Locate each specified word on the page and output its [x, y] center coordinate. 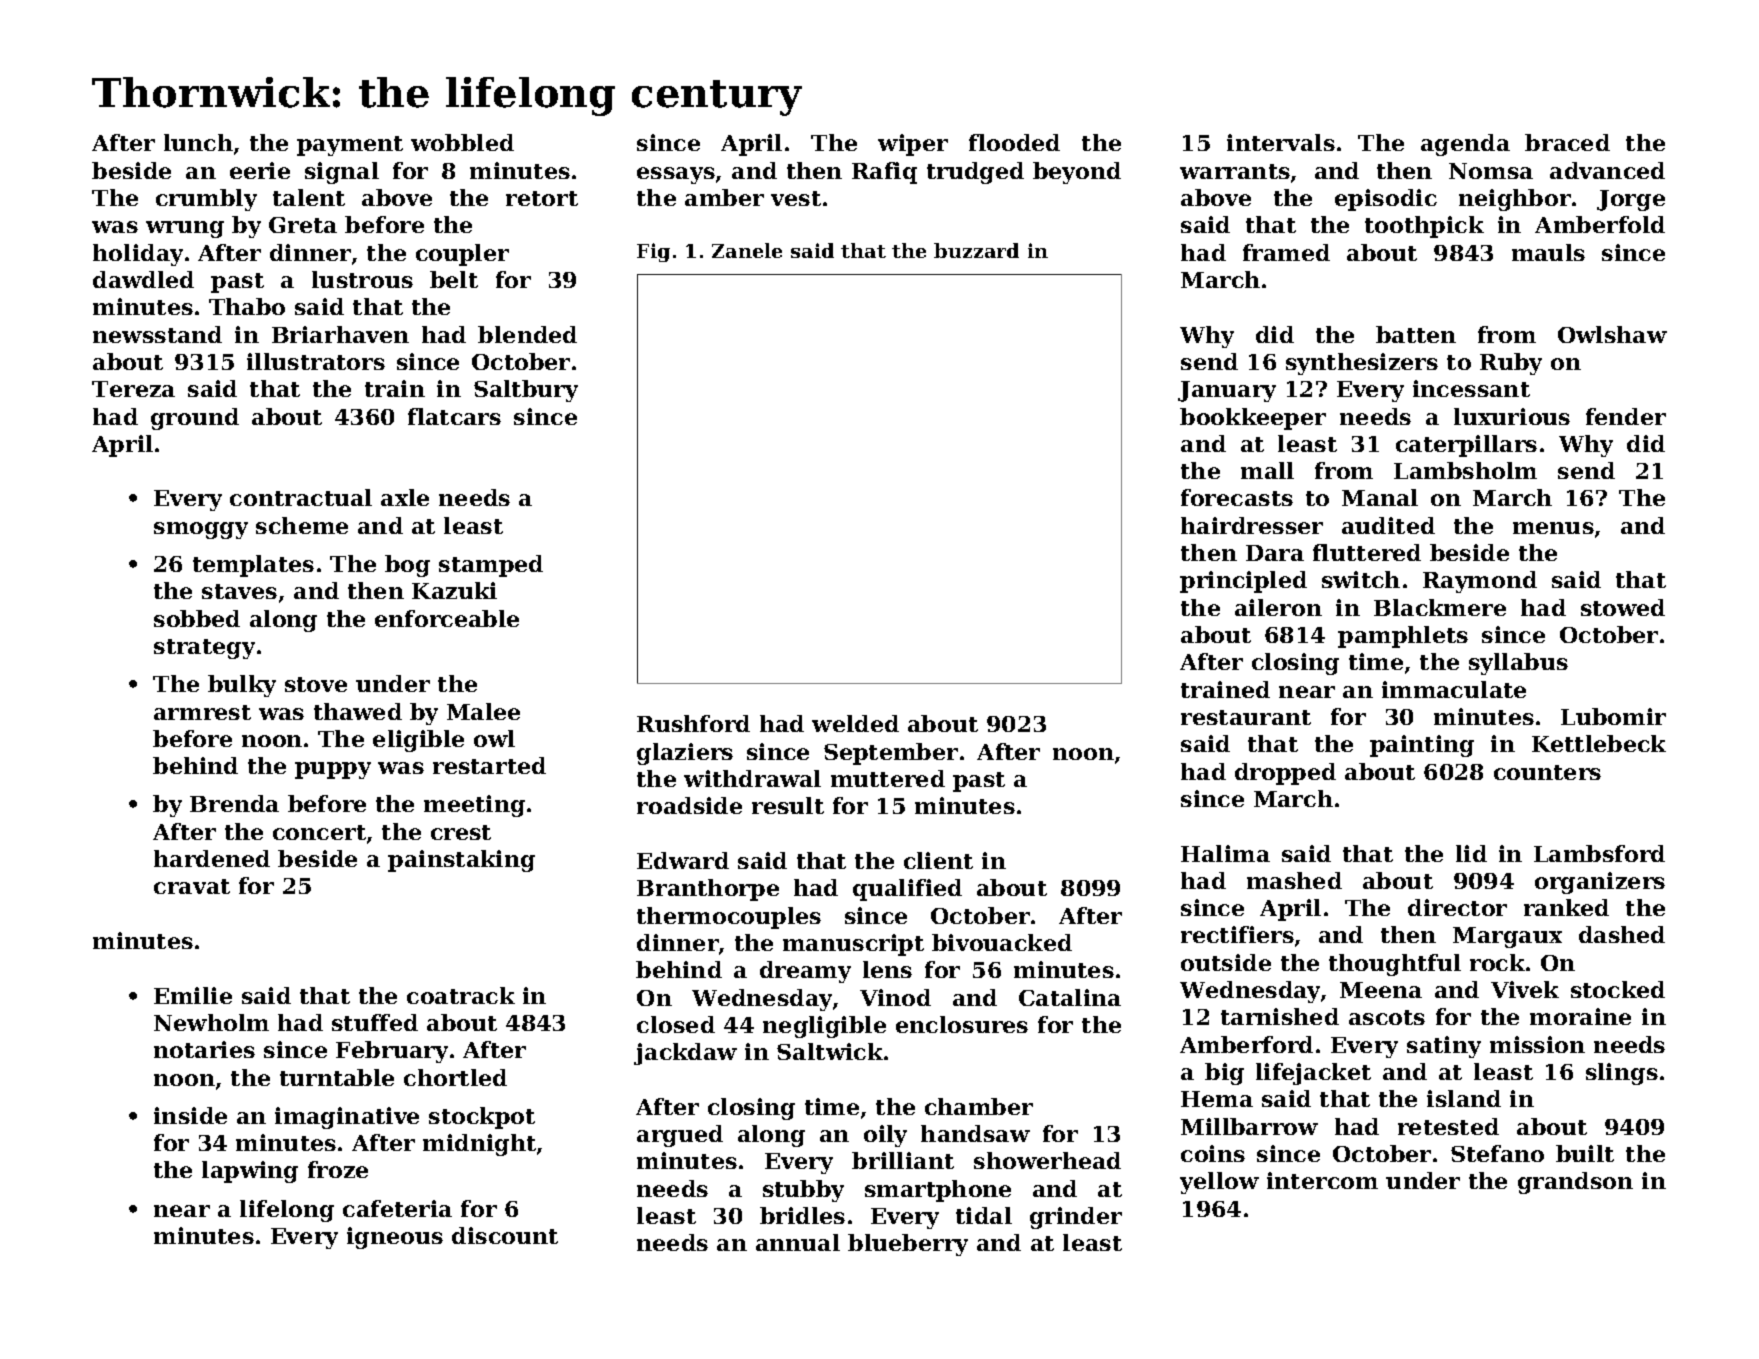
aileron [1278, 607]
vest [796, 198]
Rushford [693, 723]
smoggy [201, 530]
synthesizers [1362, 364]
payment [350, 146]
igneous [395, 1238]
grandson [1575, 1183]
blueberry [908, 1245]
